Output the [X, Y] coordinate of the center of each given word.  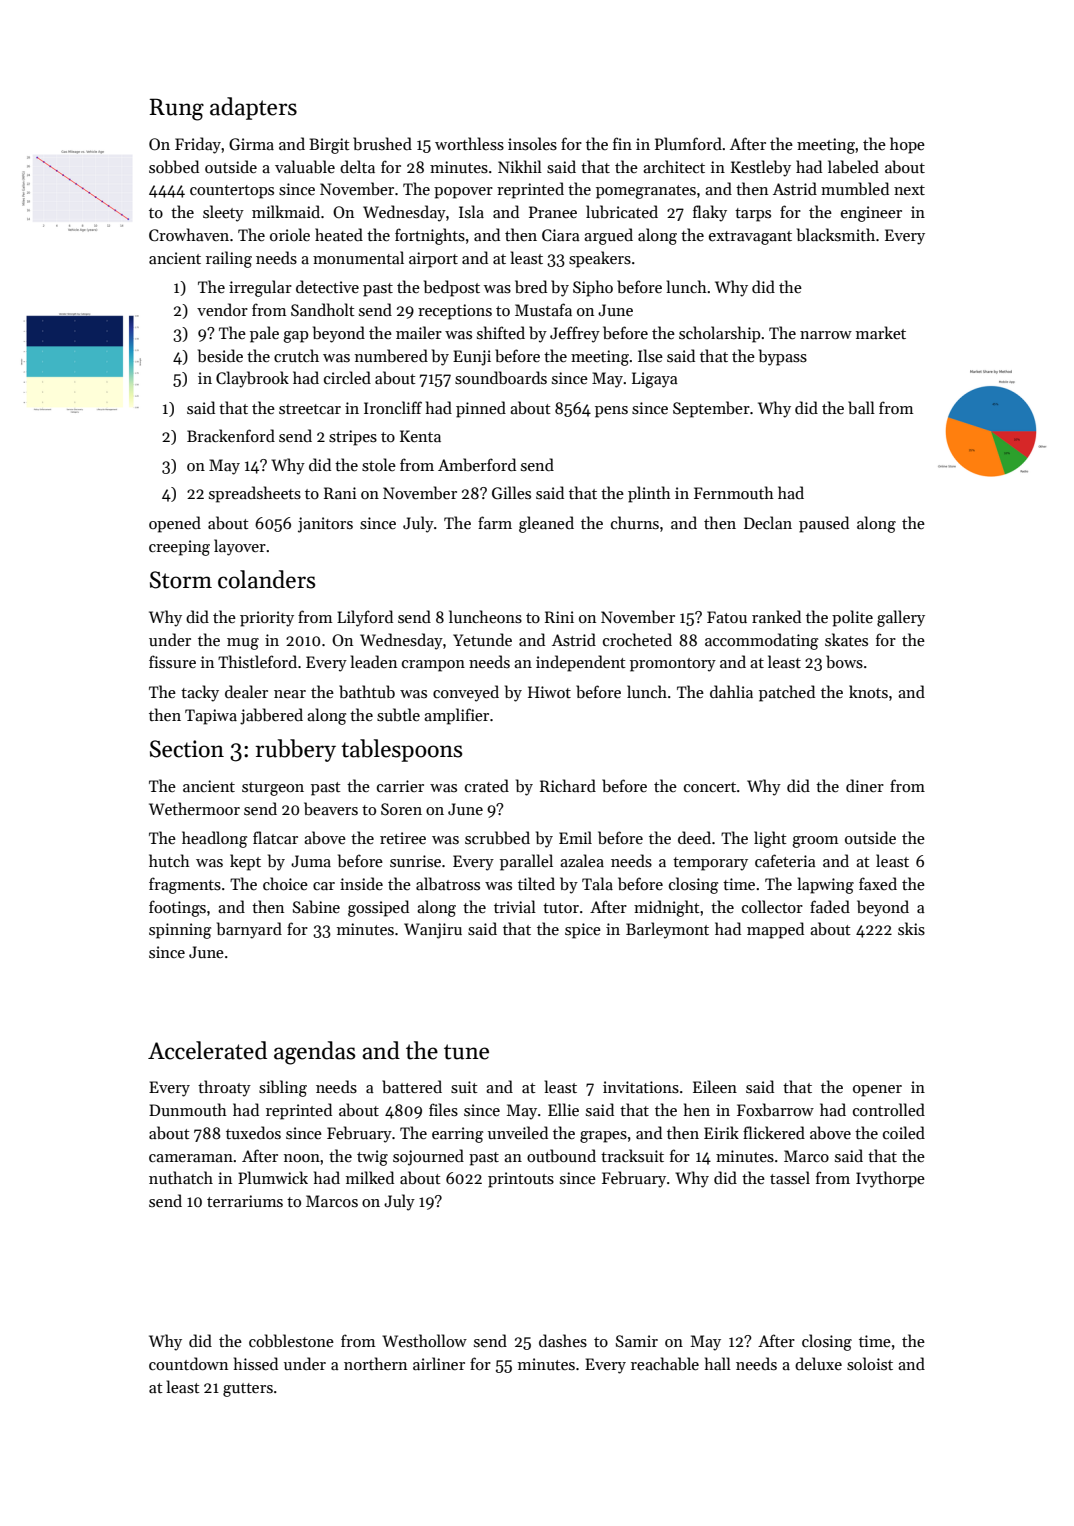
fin [622, 143]
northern [375, 1363]
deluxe [818, 1363]
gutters [248, 1390]
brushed [382, 143]
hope [907, 145]
